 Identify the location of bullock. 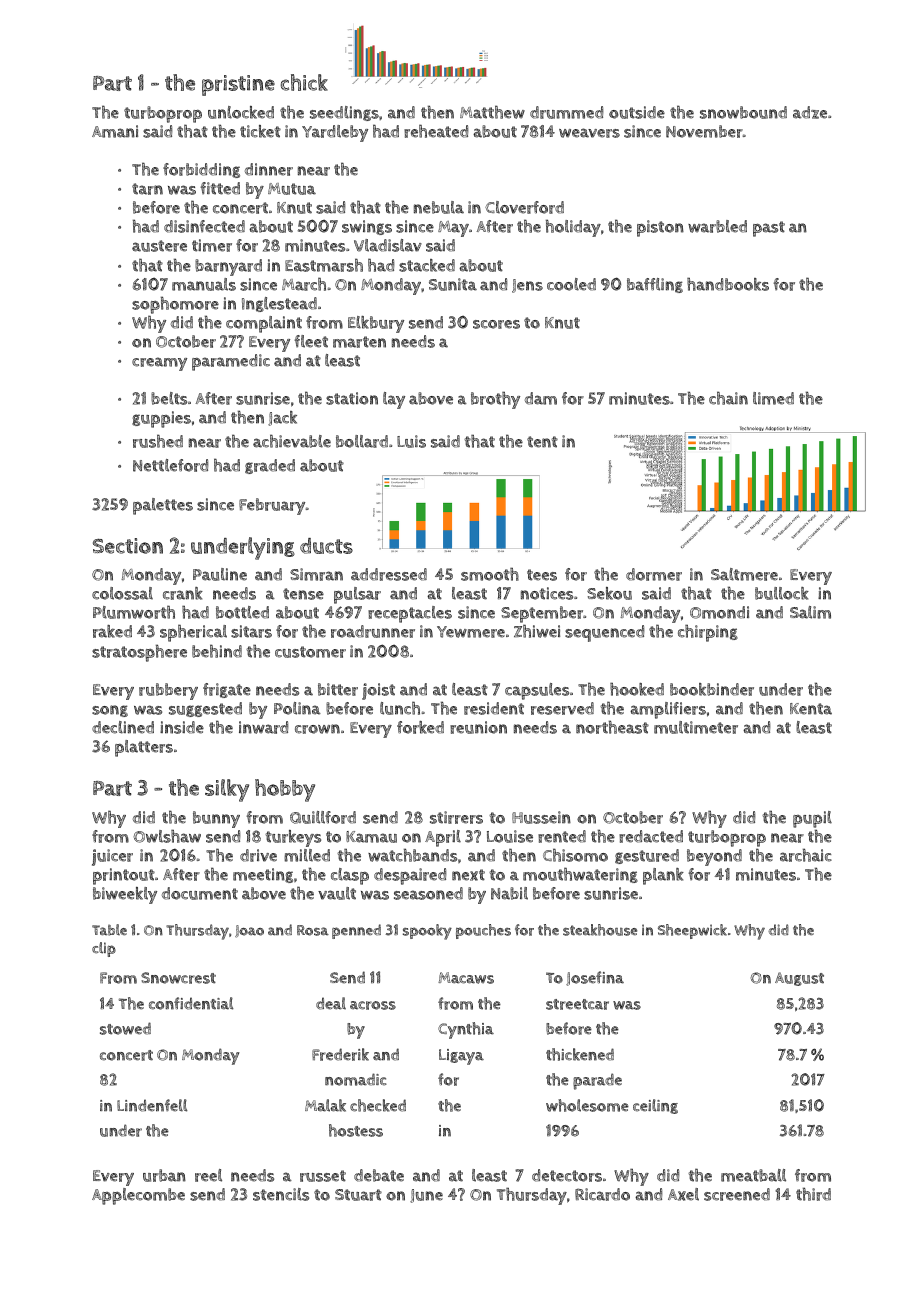
(782, 593).
